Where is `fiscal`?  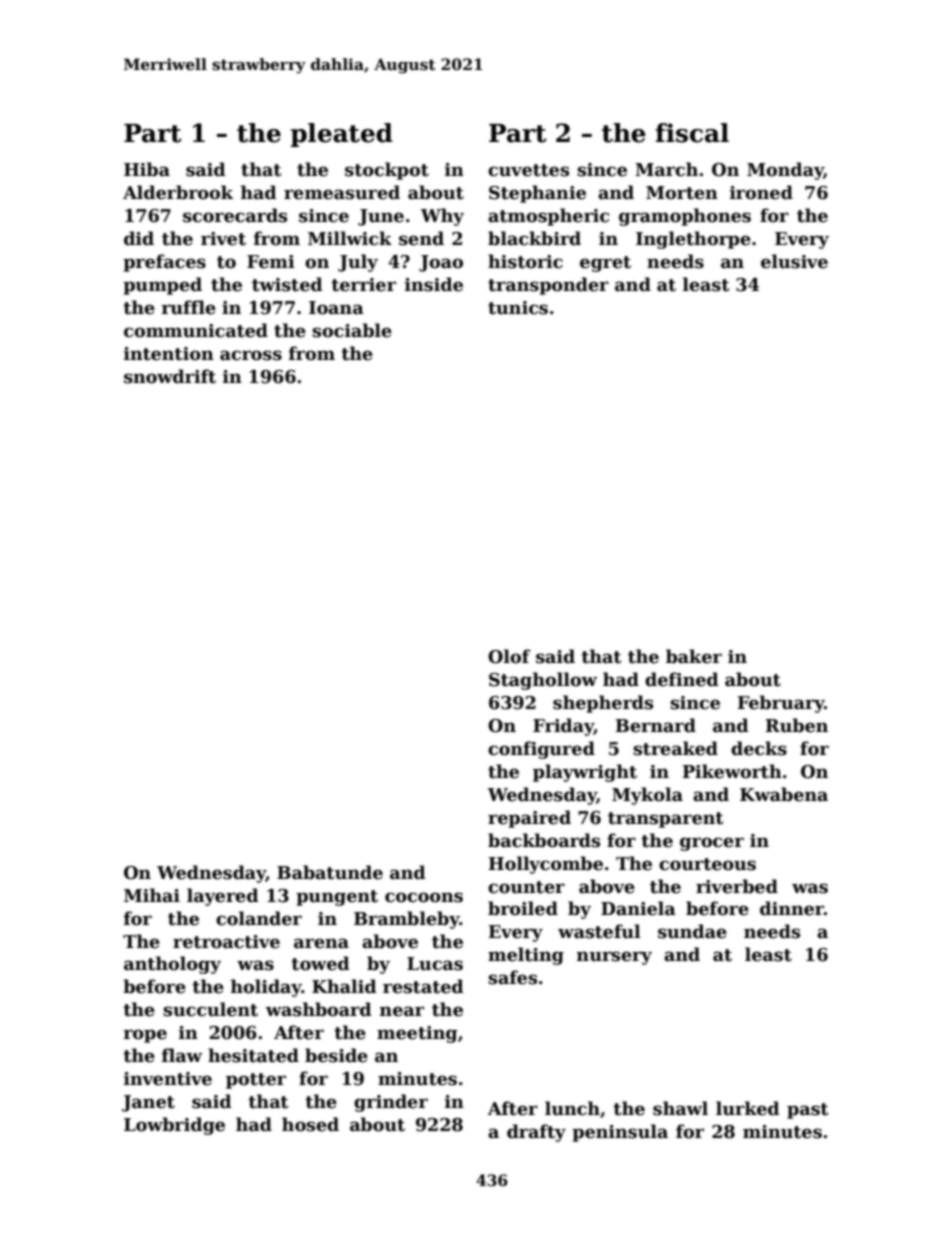 fiscal is located at coordinates (692, 133).
